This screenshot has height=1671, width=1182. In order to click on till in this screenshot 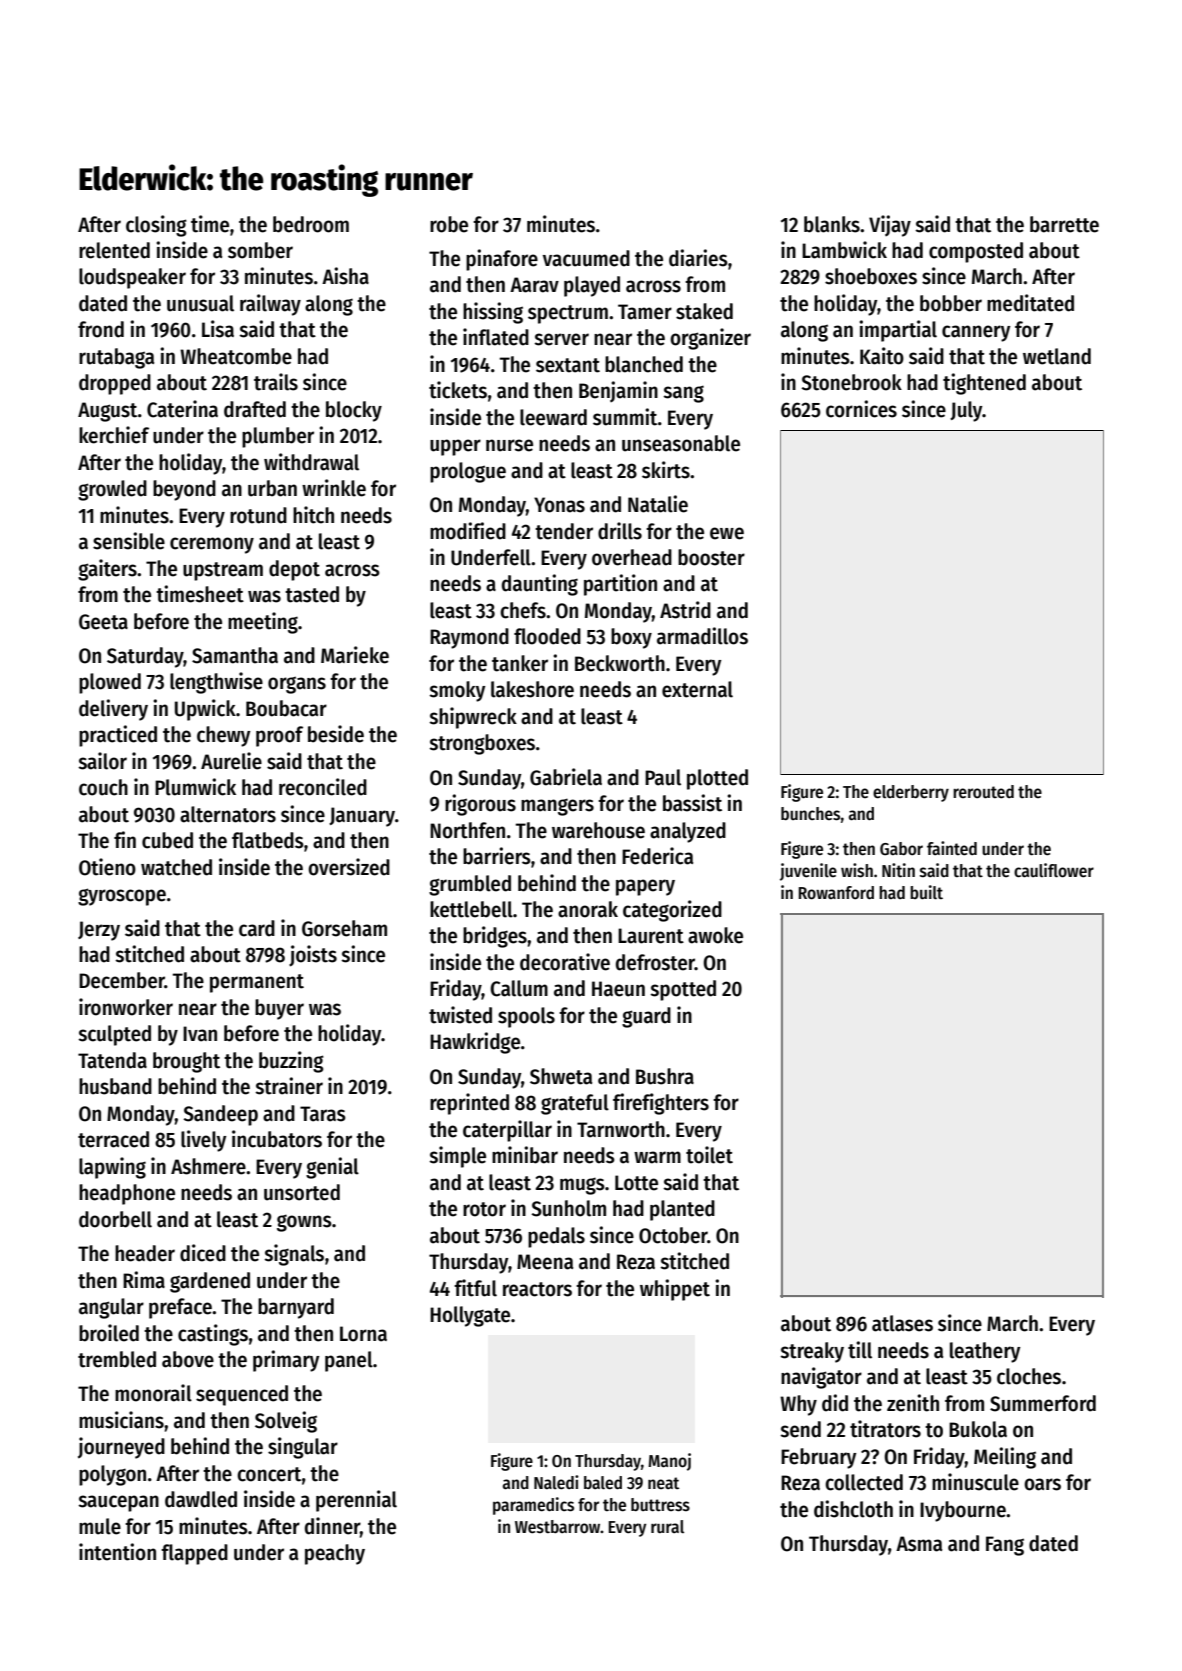, I will do `click(860, 1350)`.
